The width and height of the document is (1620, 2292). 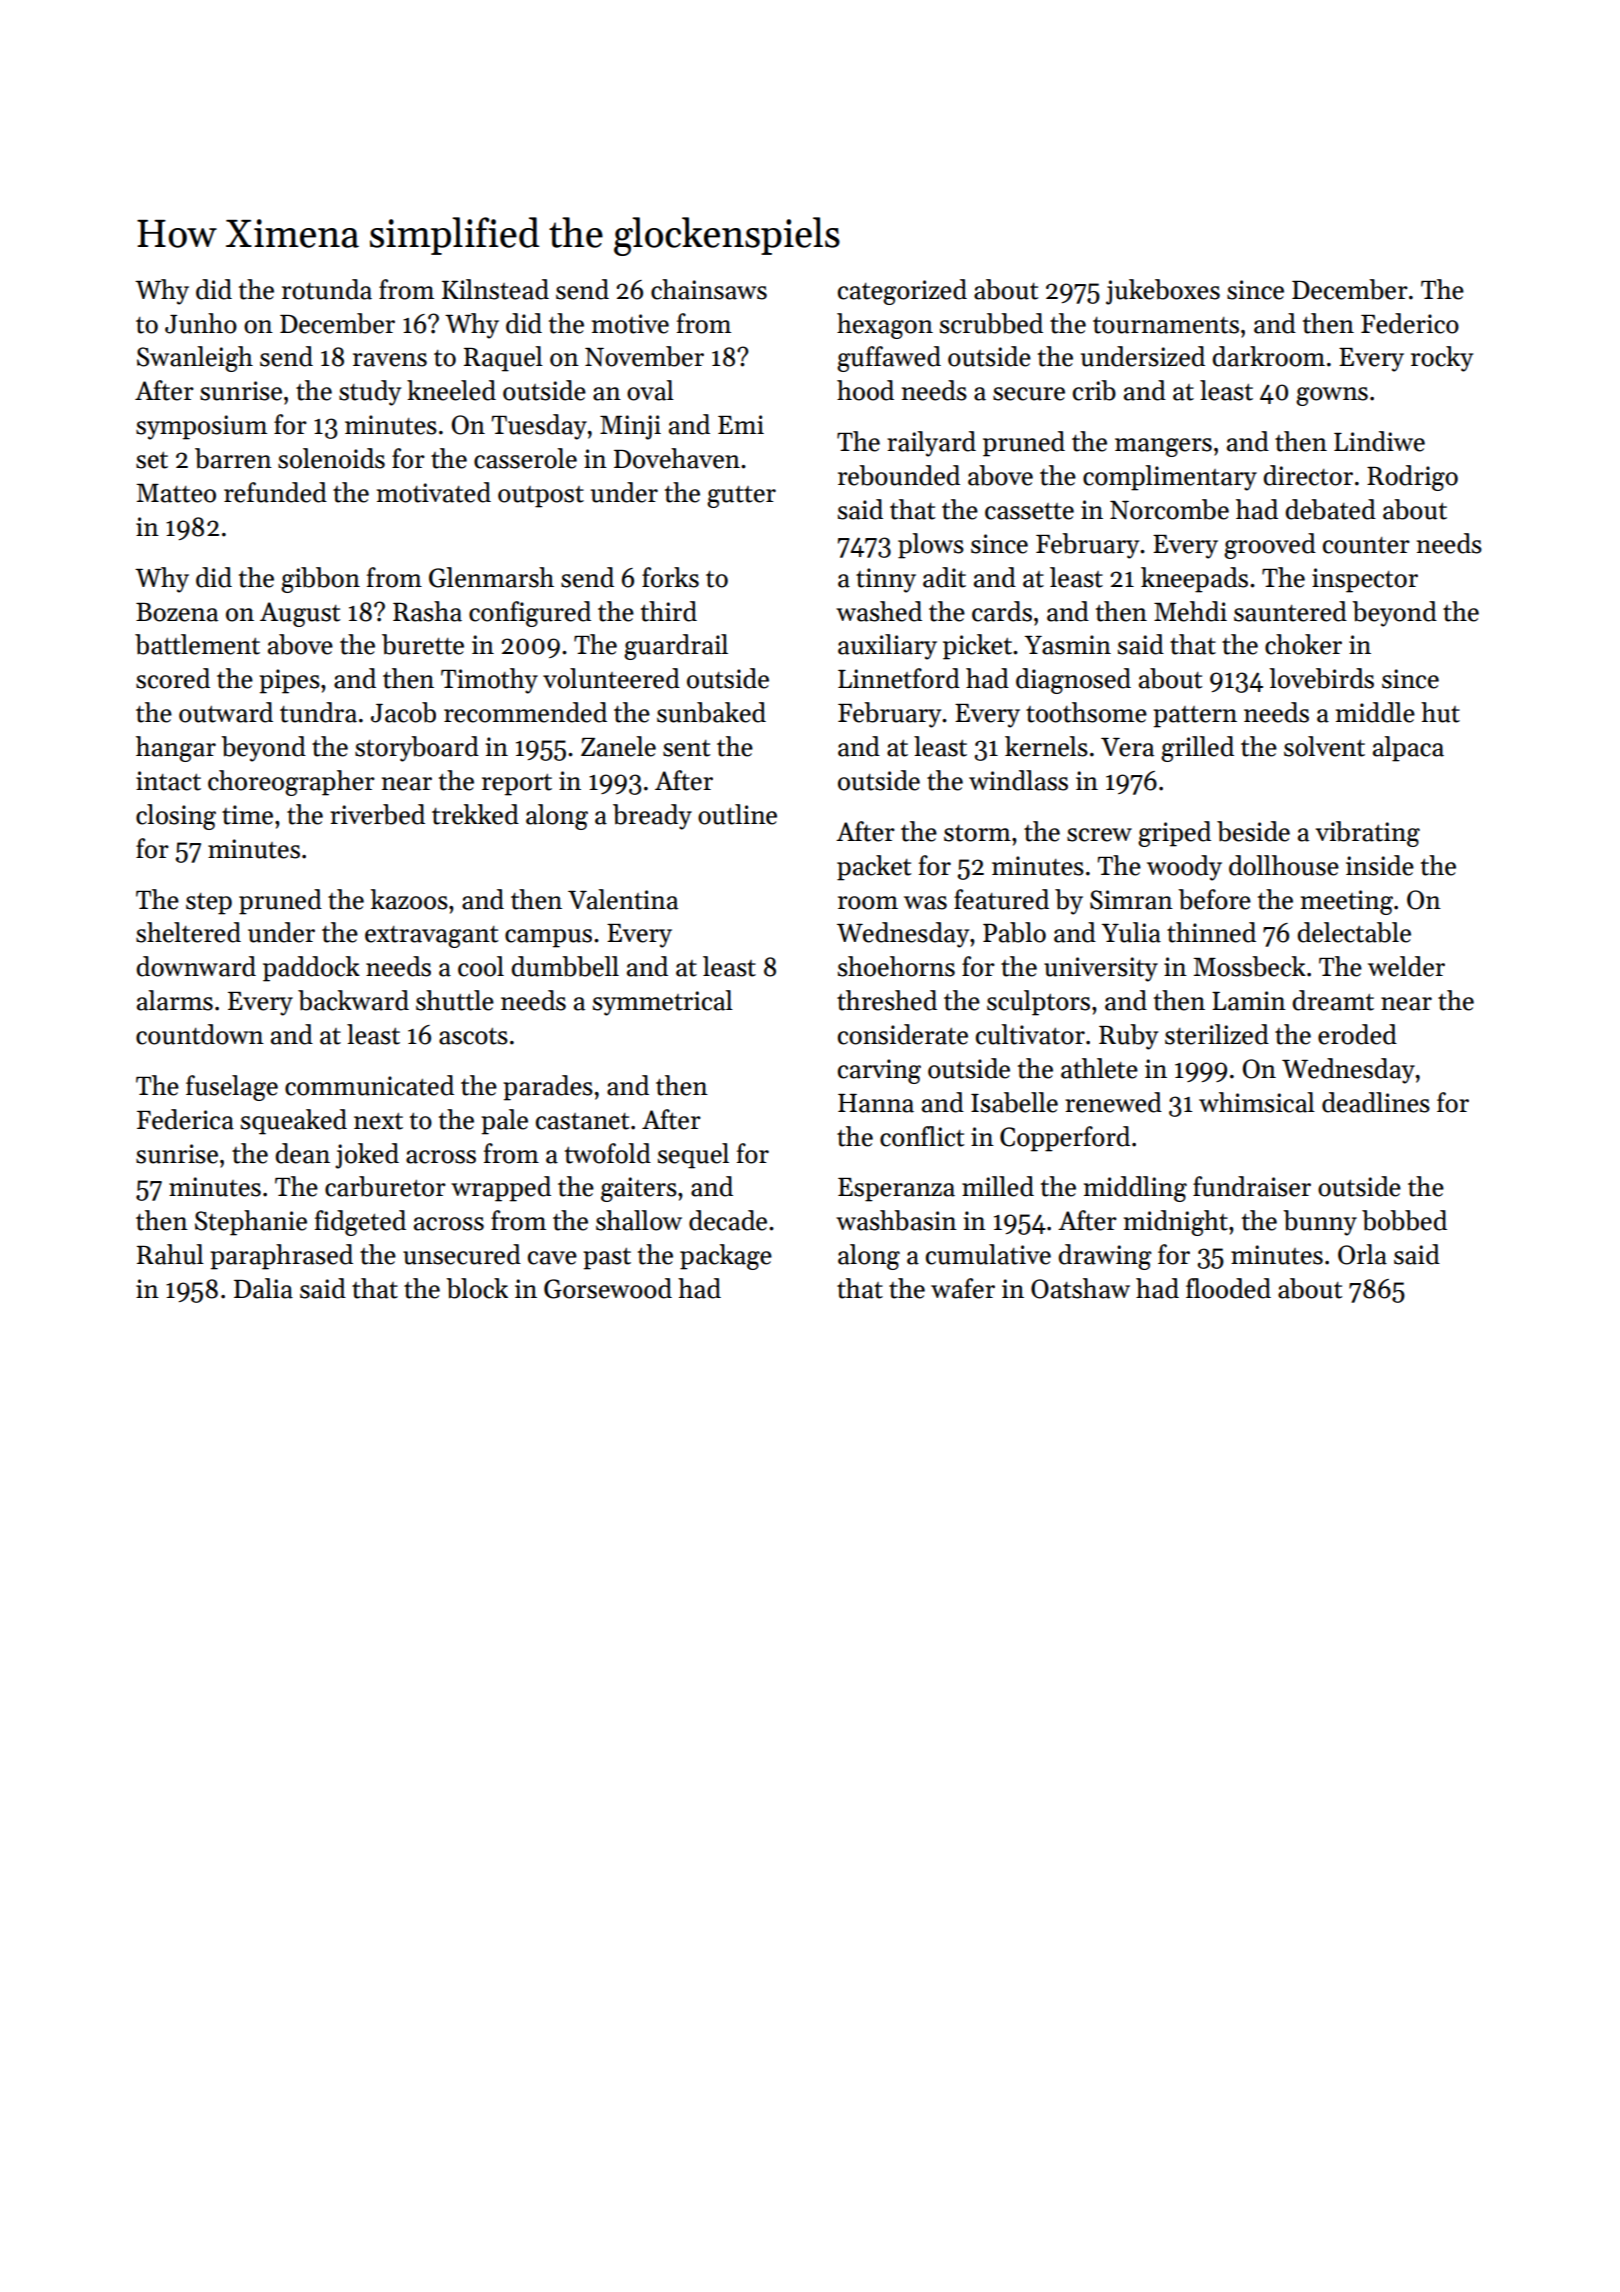 What do you see at coordinates (331, 458) in the document?
I see `solenoids` at bounding box center [331, 458].
